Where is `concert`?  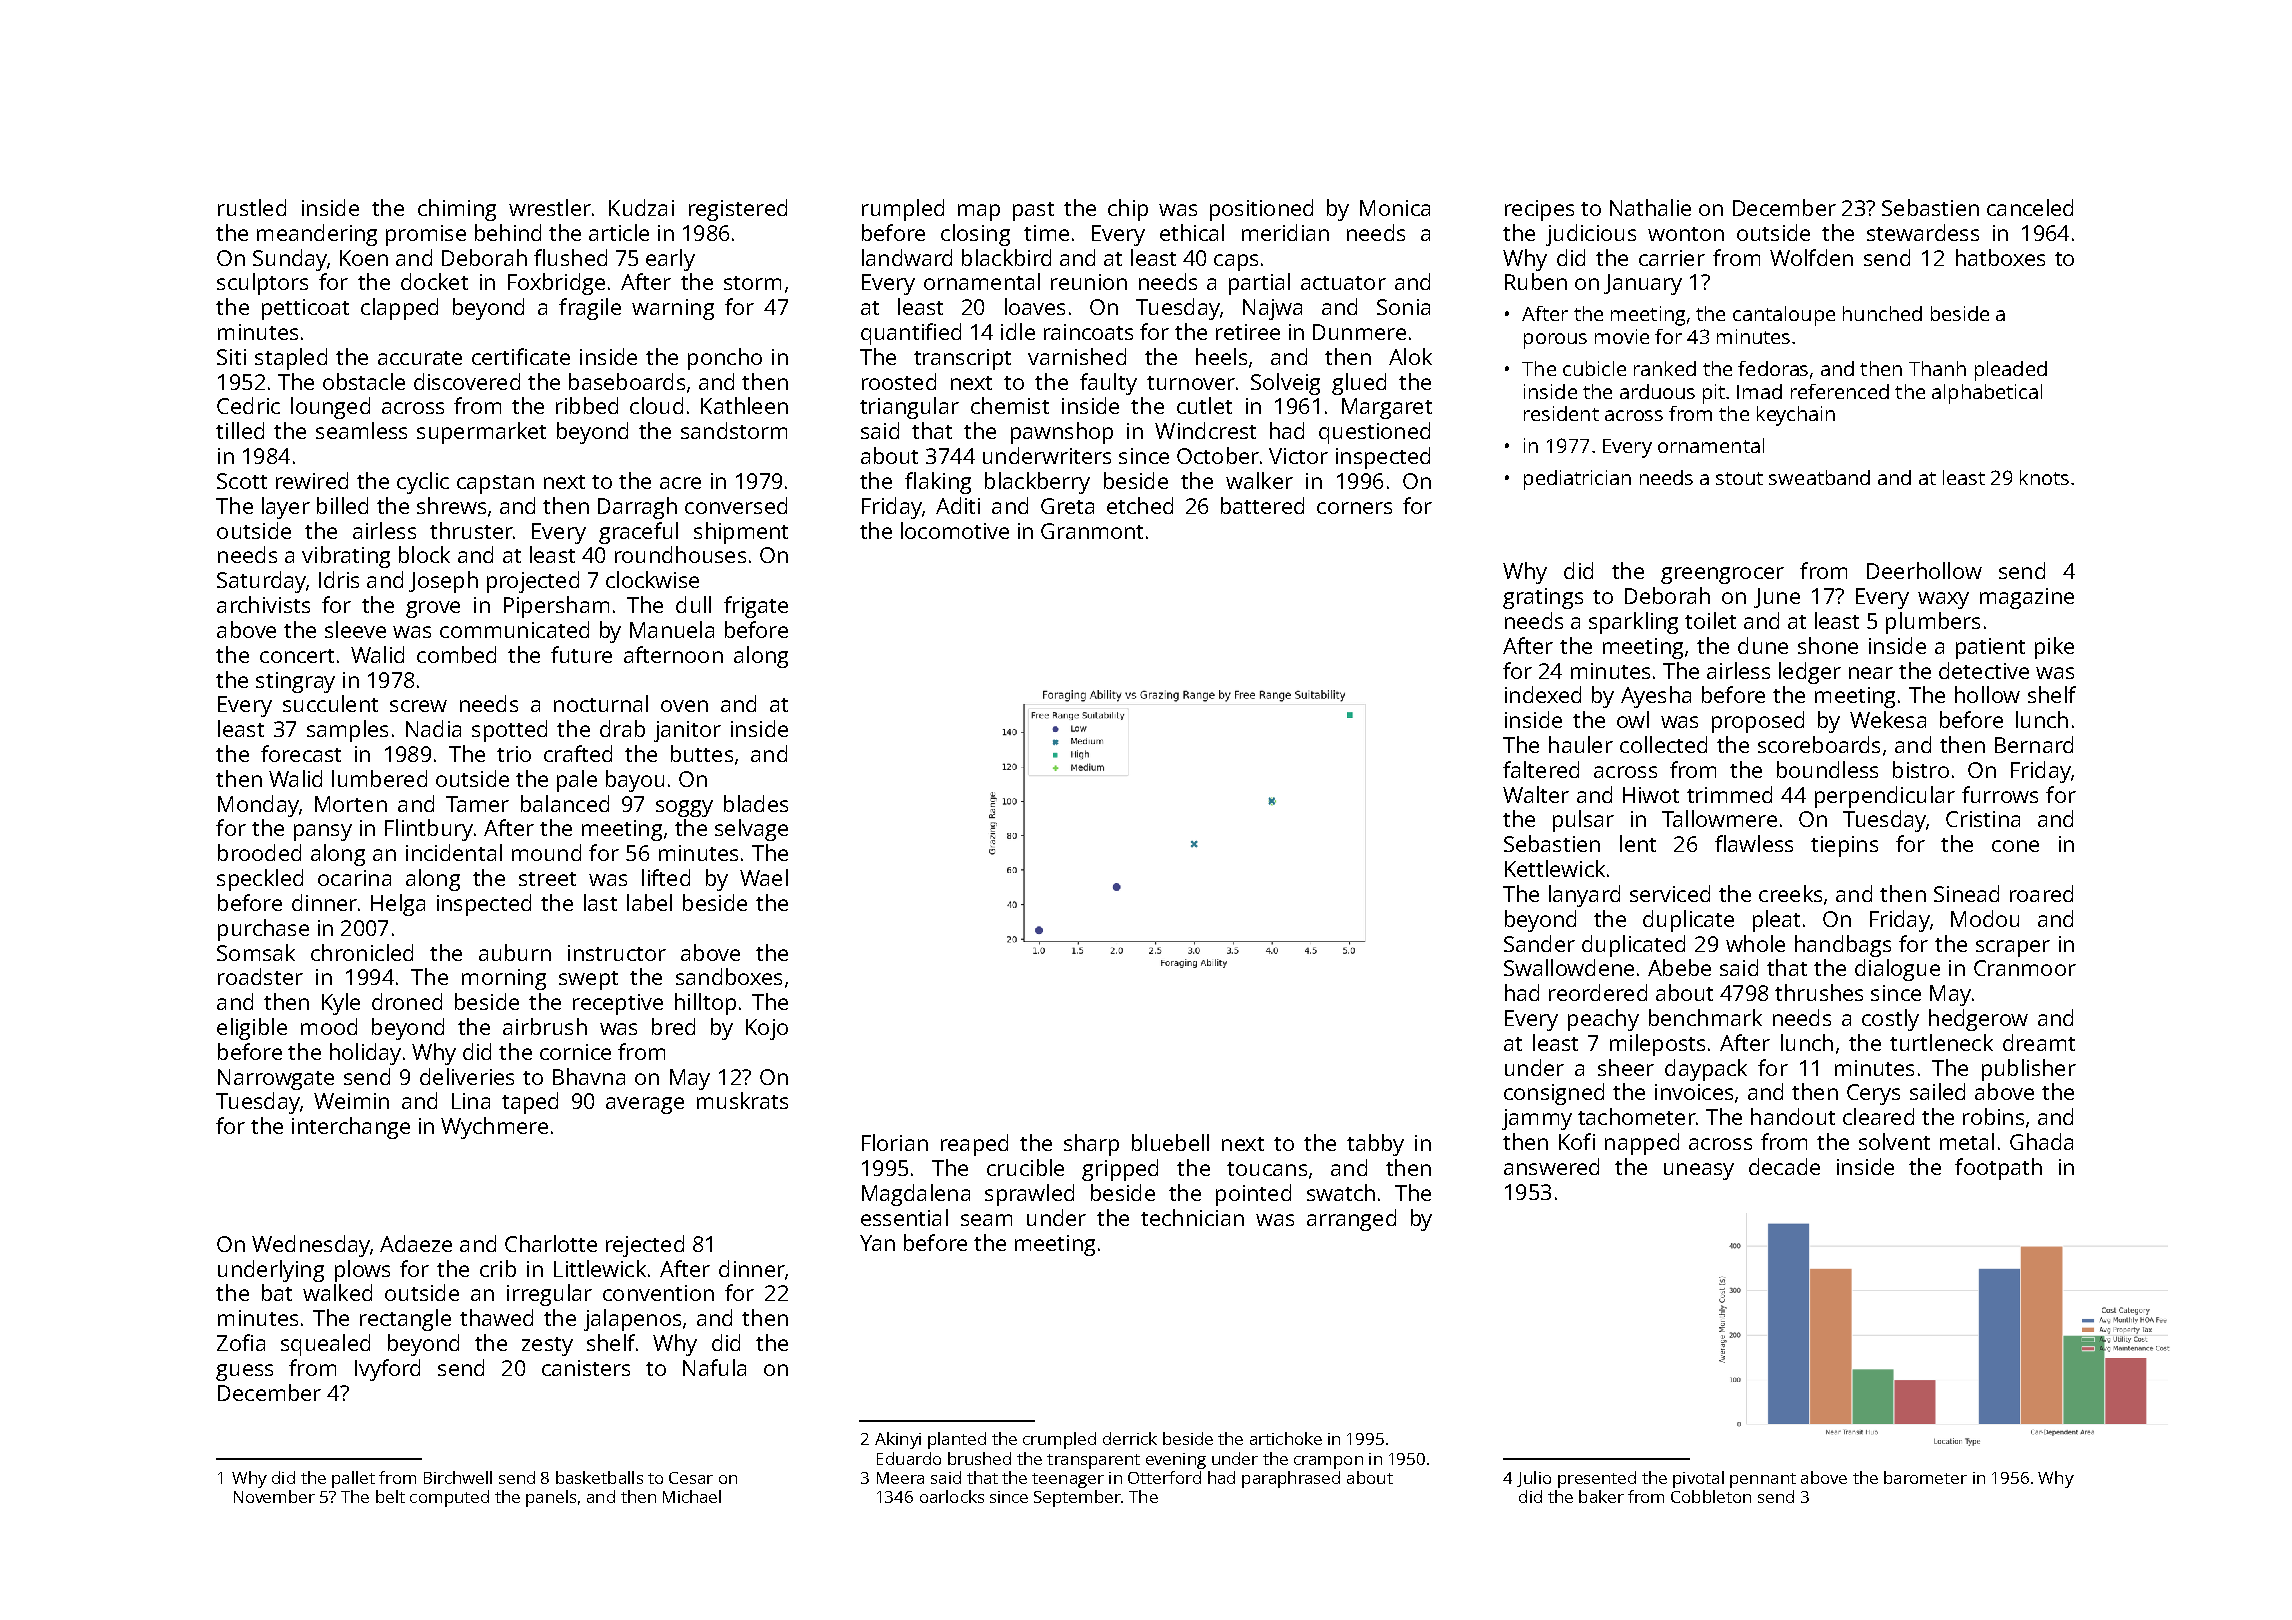
concert is located at coordinates (297, 656).
